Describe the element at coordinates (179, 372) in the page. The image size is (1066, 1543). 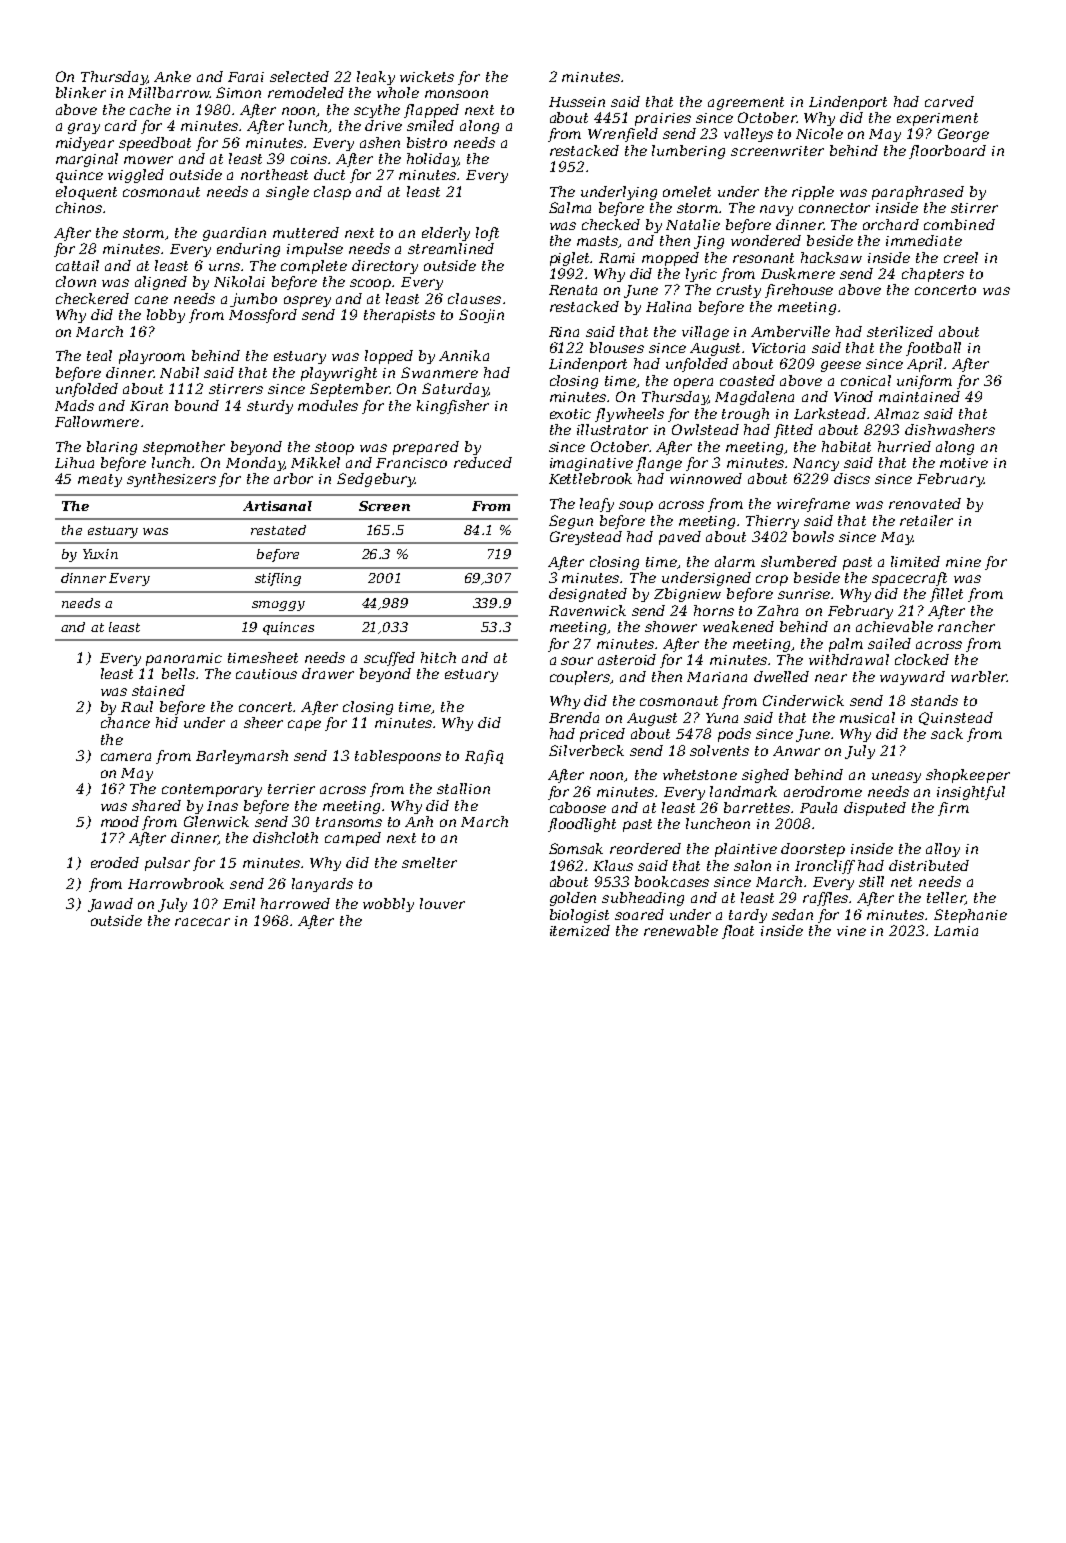
I see `Nabil` at that location.
